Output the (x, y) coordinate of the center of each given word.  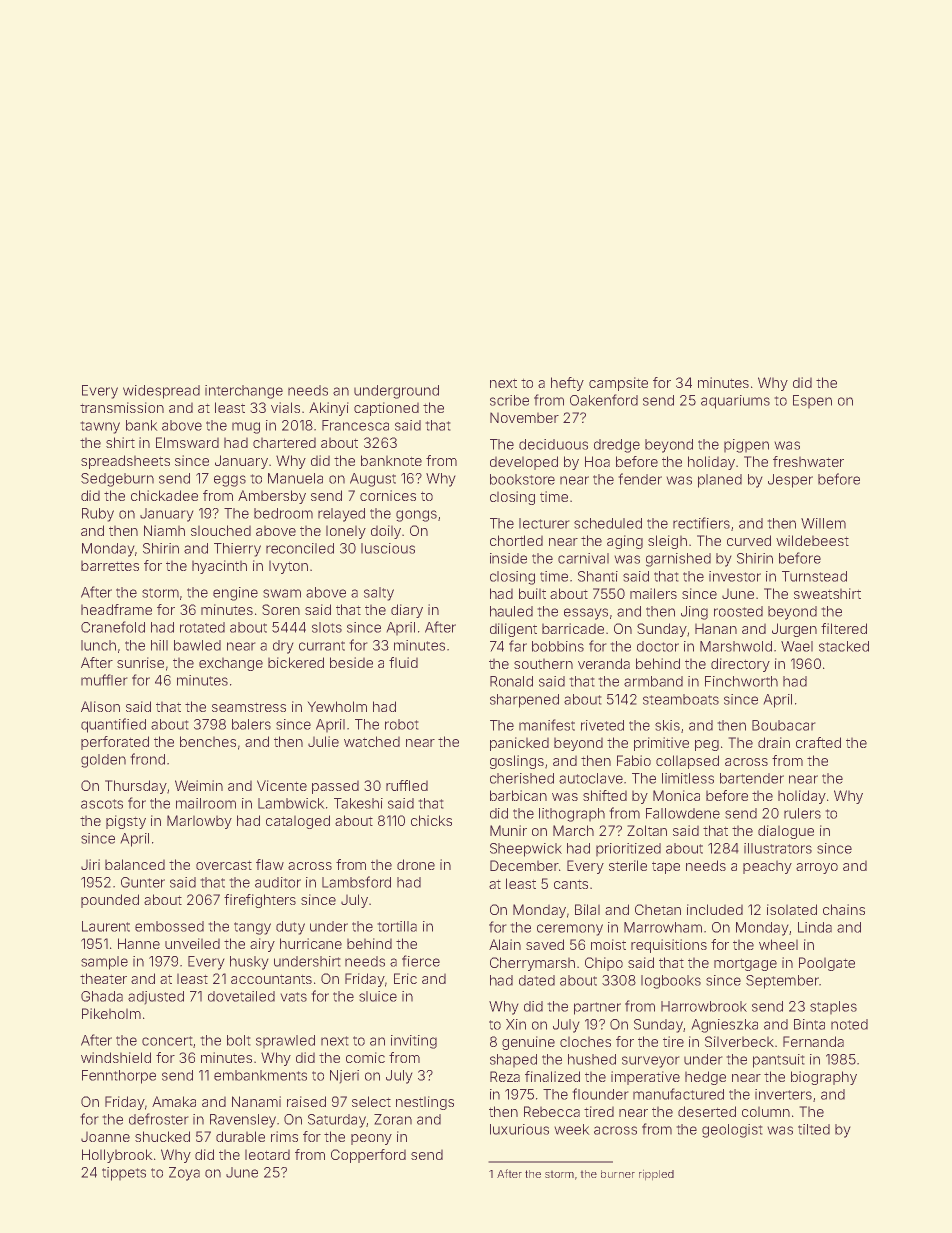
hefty (567, 384)
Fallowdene (683, 813)
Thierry (237, 550)
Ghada (102, 996)
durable (240, 1136)
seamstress (249, 707)
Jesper (790, 481)
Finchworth (741, 681)
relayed (341, 515)
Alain (505, 944)
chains (844, 909)
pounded (110, 901)
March (573, 830)
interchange (244, 392)
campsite (618, 384)
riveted (602, 725)
